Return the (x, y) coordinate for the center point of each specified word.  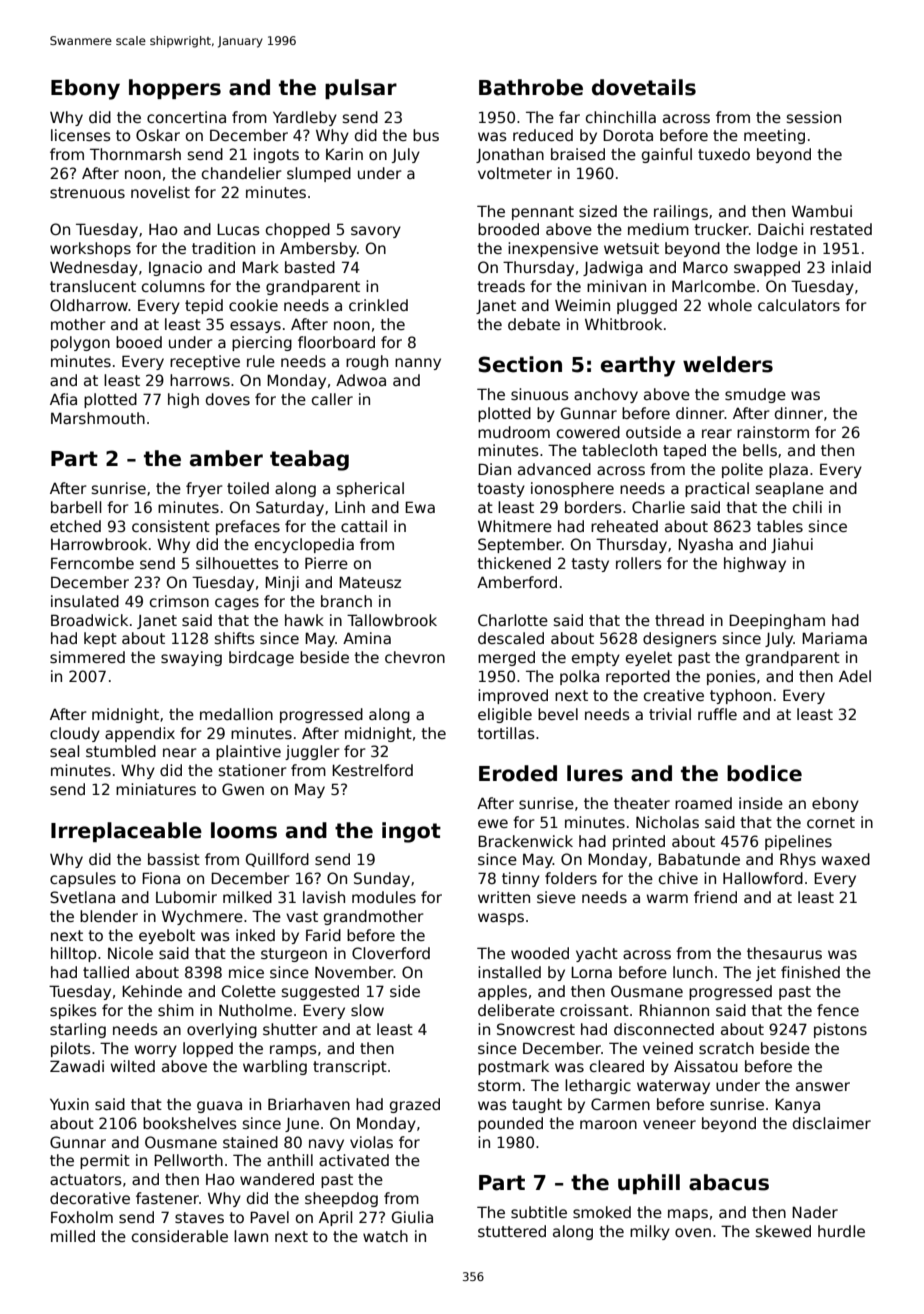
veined (668, 1048)
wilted (133, 1066)
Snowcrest (536, 1029)
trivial (670, 714)
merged (506, 658)
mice (246, 972)
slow (367, 1010)
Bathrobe (531, 87)
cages (237, 604)
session (814, 117)
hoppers (175, 89)
